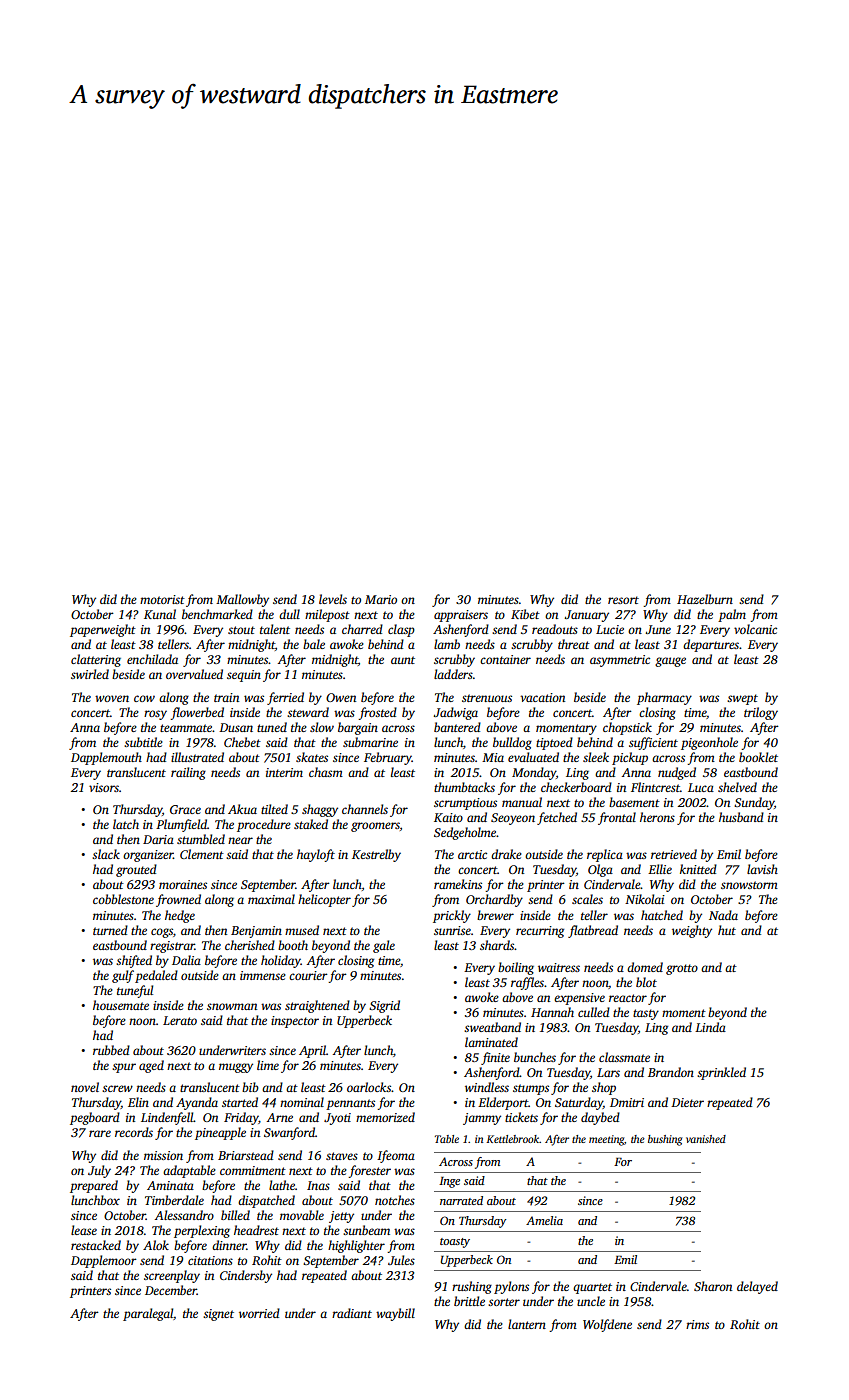  I want to click on Owen, so click(341, 697).
